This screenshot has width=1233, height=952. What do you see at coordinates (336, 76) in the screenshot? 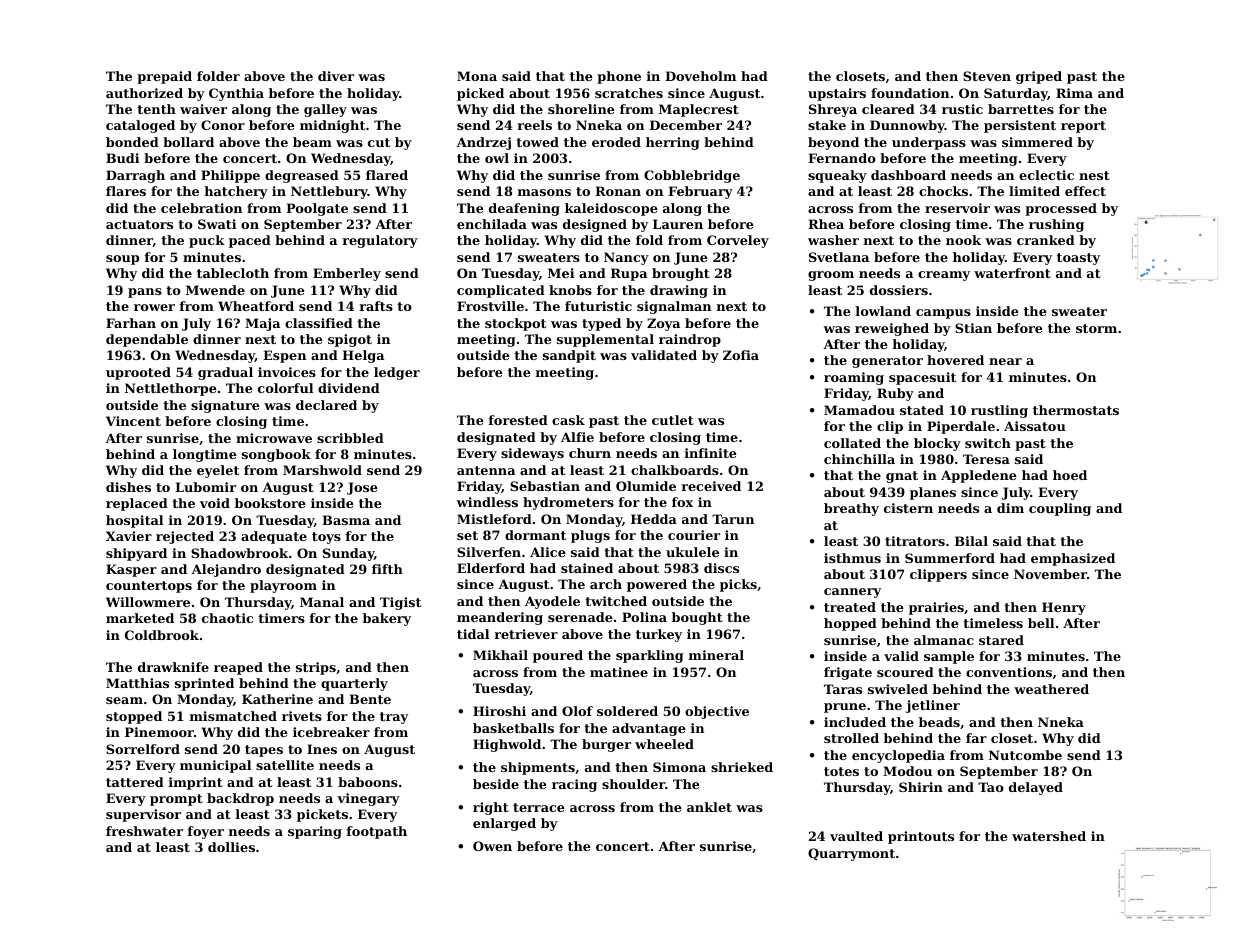
I see `diver` at bounding box center [336, 76].
